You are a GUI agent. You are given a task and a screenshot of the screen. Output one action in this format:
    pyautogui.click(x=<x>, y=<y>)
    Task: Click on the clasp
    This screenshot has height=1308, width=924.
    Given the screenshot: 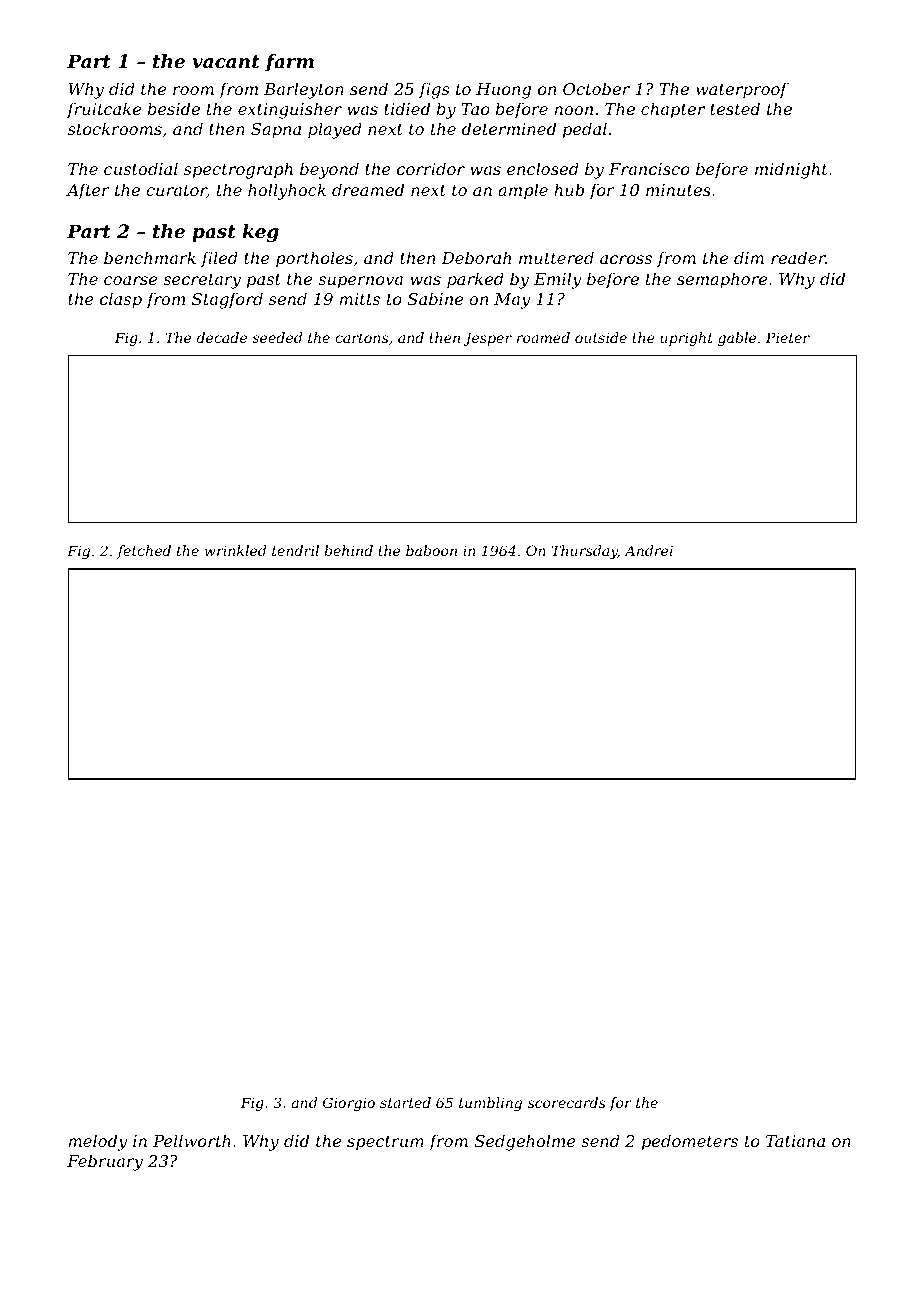 What is the action you would take?
    pyautogui.click(x=121, y=300)
